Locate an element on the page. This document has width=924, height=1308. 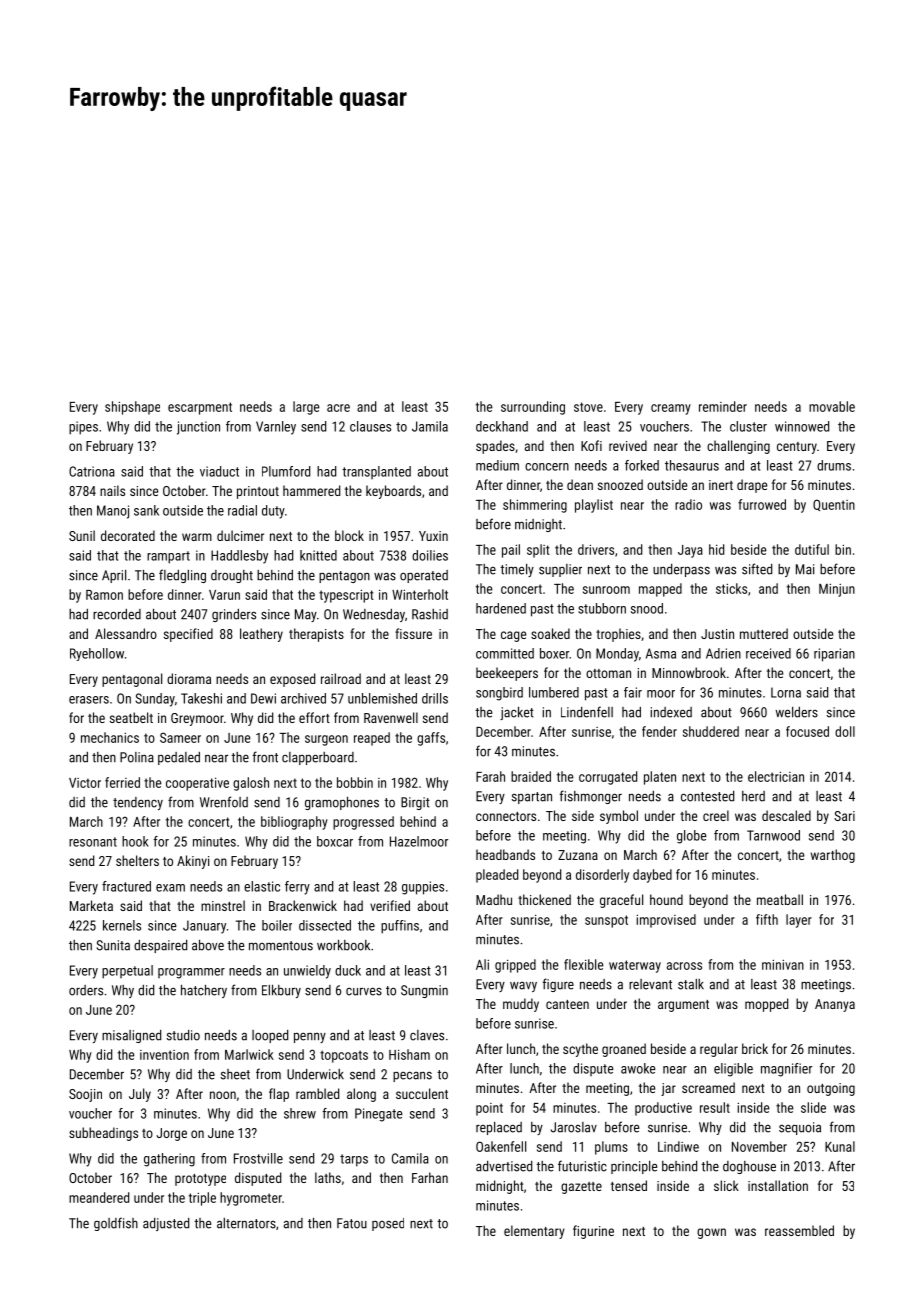
viaduct is located at coordinates (219, 471).
